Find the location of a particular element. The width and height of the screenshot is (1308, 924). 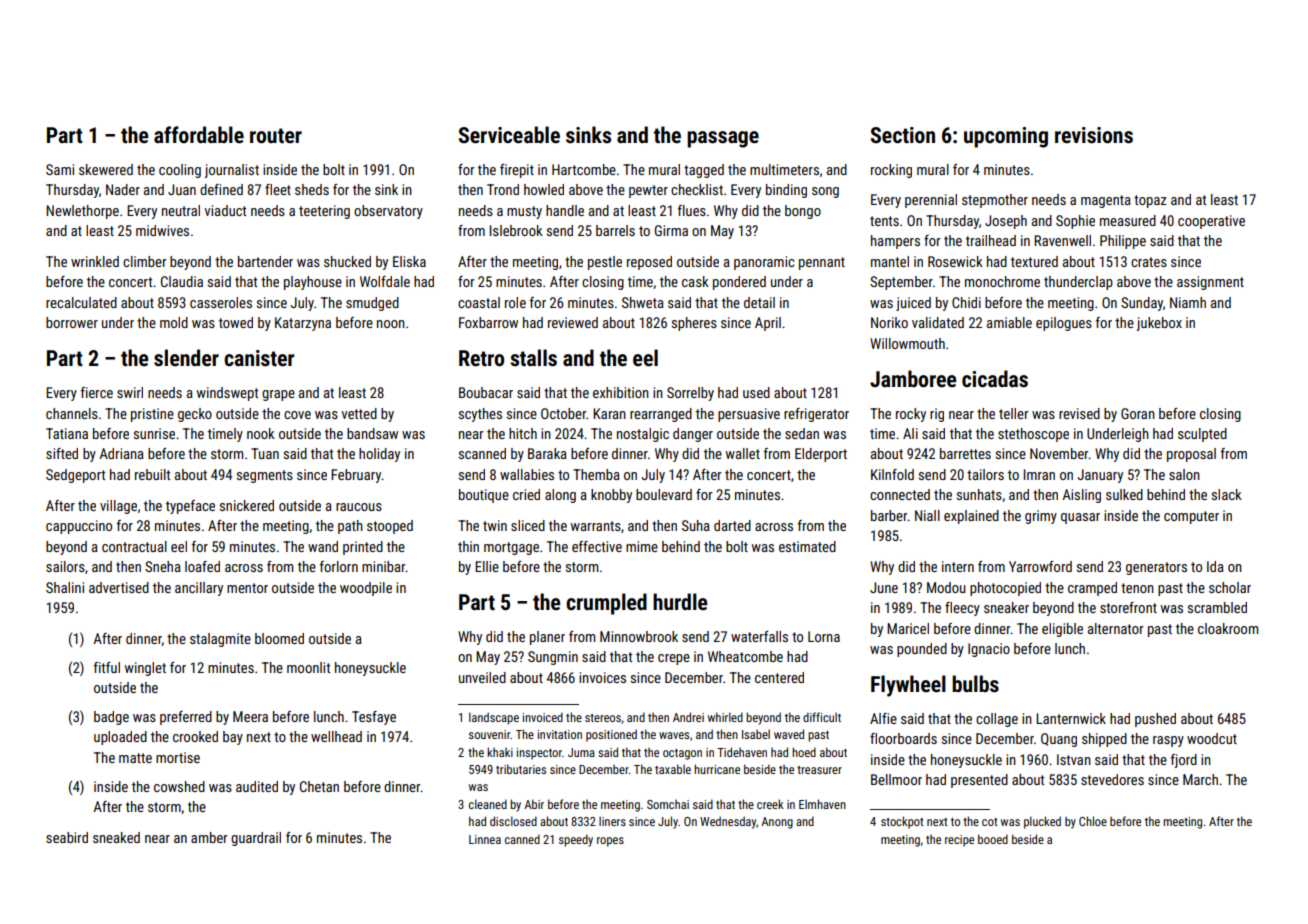

rocky is located at coordinates (911, 415).
